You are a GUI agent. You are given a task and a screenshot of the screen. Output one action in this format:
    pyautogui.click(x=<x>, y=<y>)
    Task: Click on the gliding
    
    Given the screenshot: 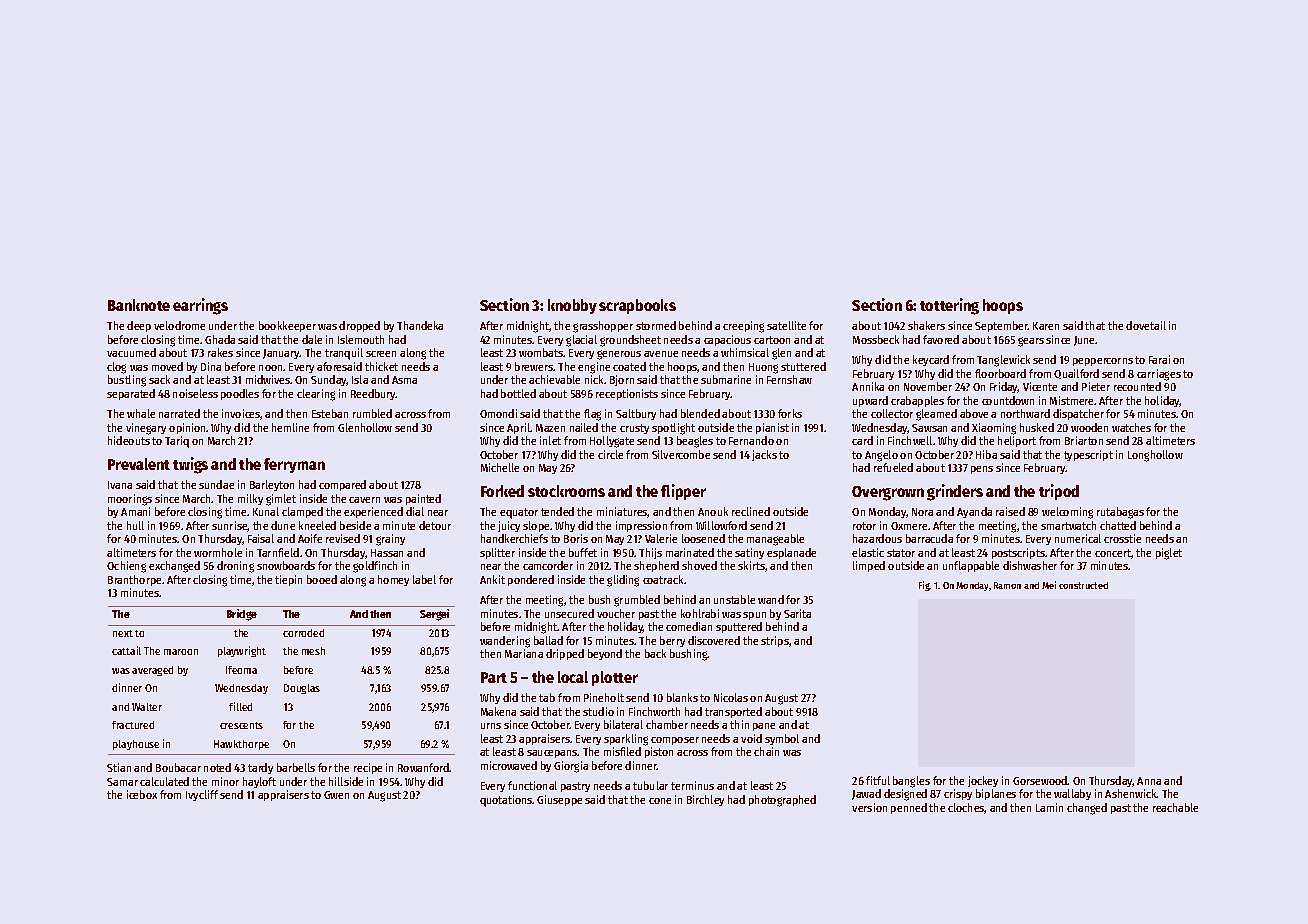 What is the action you would take?
    pyautogui.click(x=623, y=581)
